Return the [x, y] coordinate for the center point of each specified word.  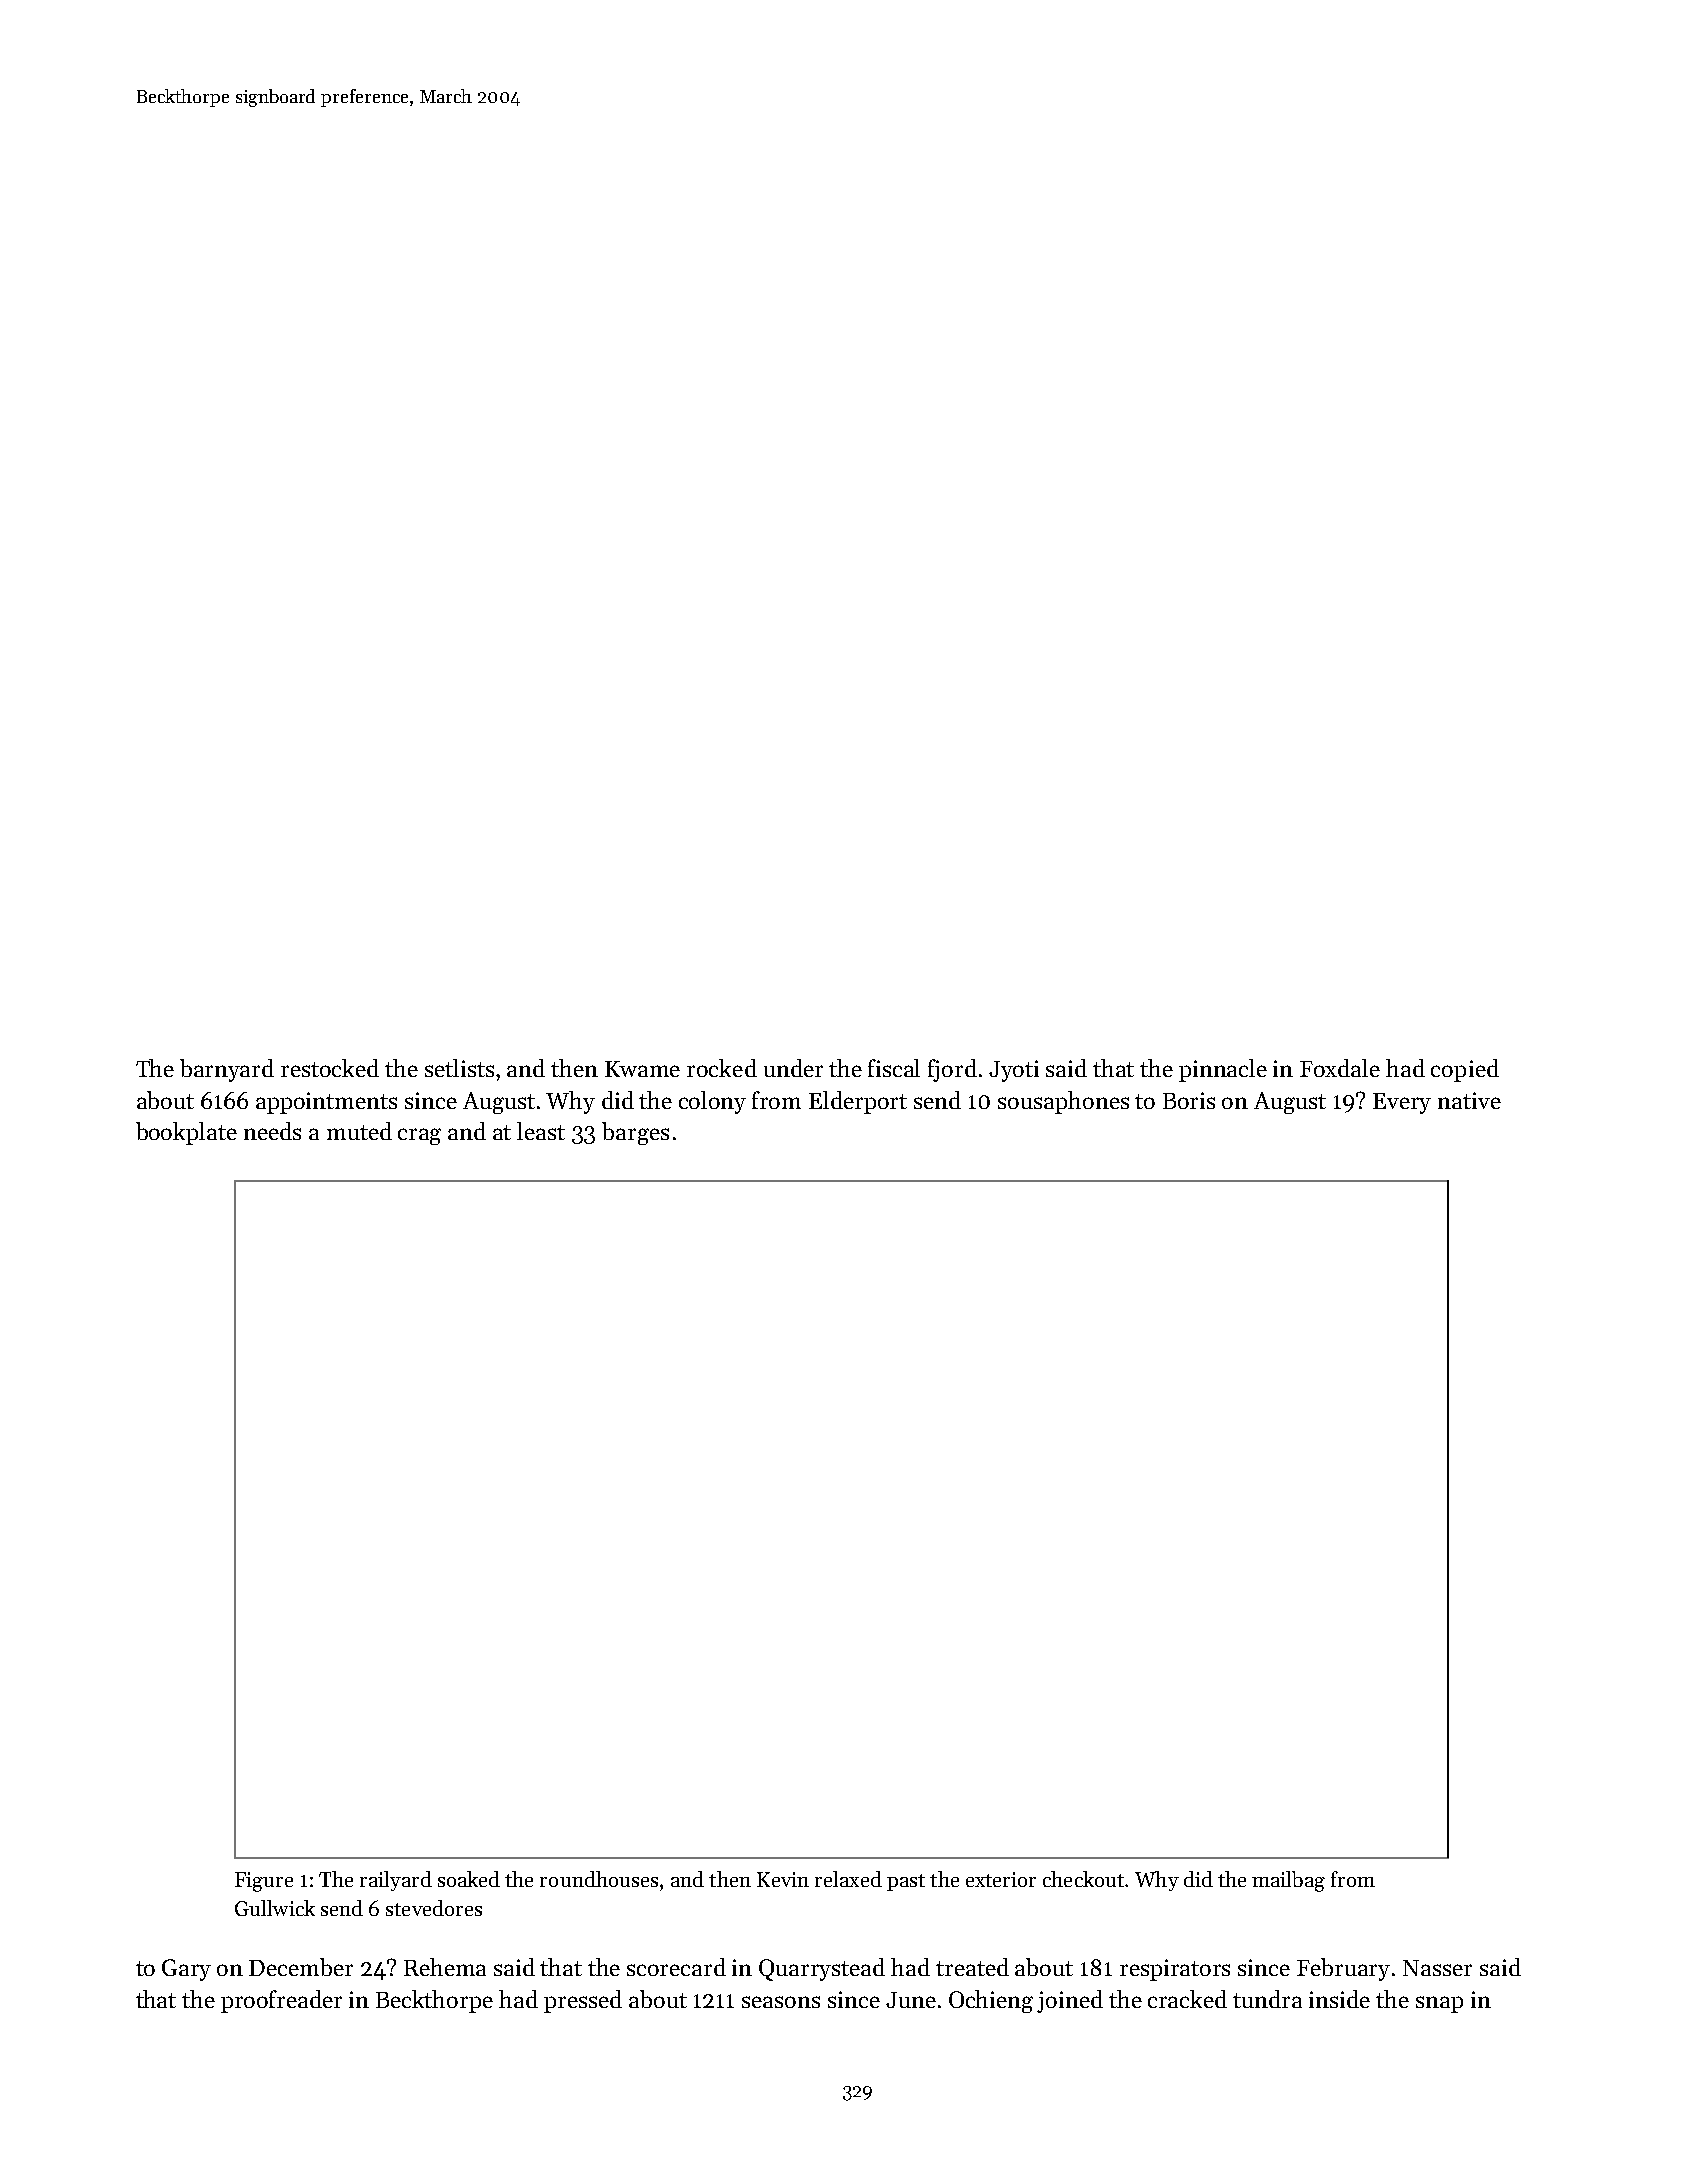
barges [635, 1133]
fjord [952, 1070]
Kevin [783, 1879]
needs [272, 1131]
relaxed [848, 1879]
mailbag [1288, 1881]
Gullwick [275, 1908]
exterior [1001, 1879]
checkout [1083, 1879]
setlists [459, 1068]
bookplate [186, 1133]
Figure [264, 1882]
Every [1402, 1103]
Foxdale [1340, 1068]
